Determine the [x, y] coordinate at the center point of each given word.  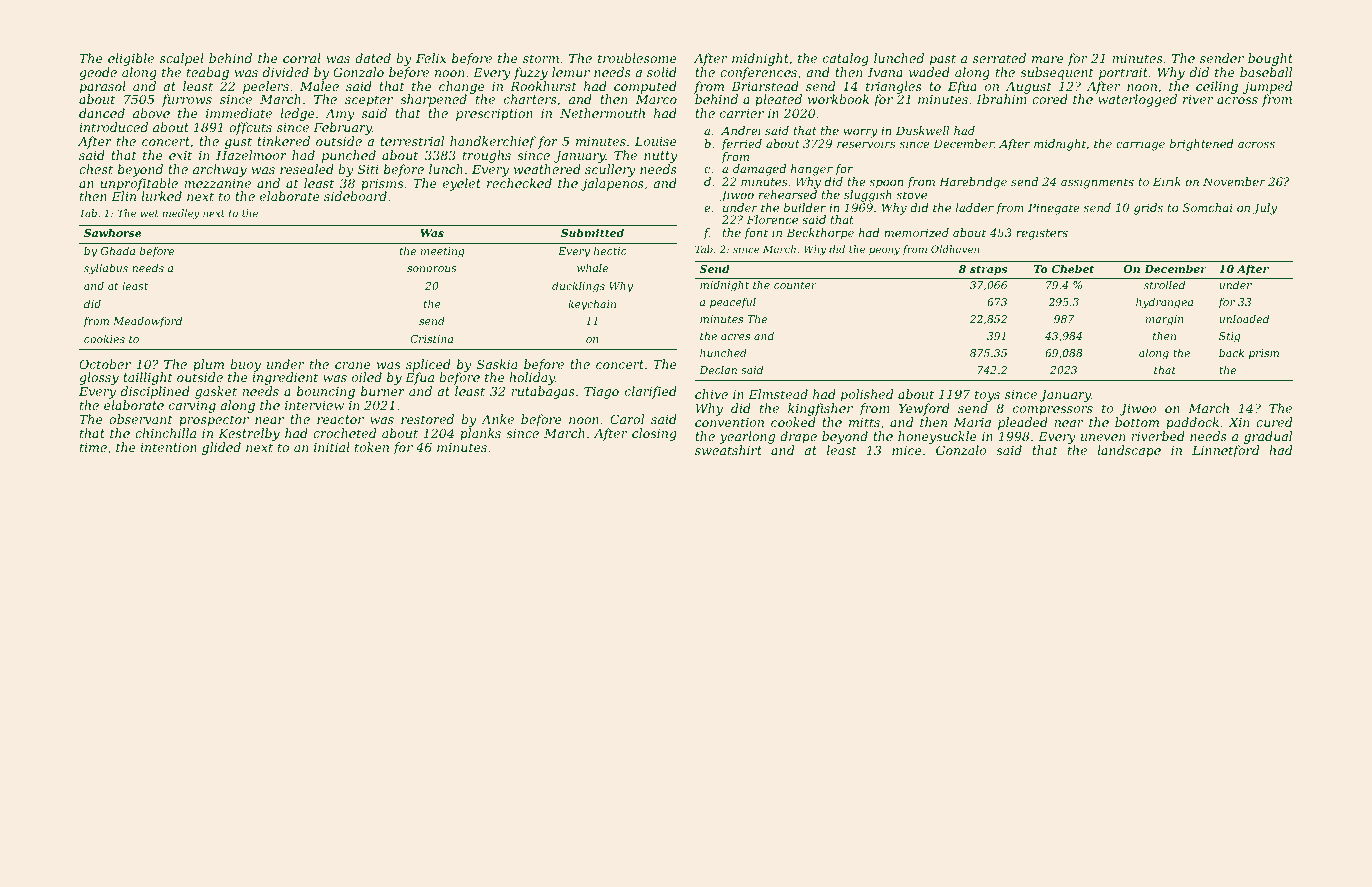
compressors [1053, 411]
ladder [975, 207]
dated [373, 58]
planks [480, 434]
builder [805, 207]
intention [168, 447]
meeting [443, 252]
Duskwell [922, 130]
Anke [497, 419]
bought [1270, 59]
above [151, 113]
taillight [148, 379]
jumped [1267, 88]
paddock [1192, 423]
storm [541, 58]
